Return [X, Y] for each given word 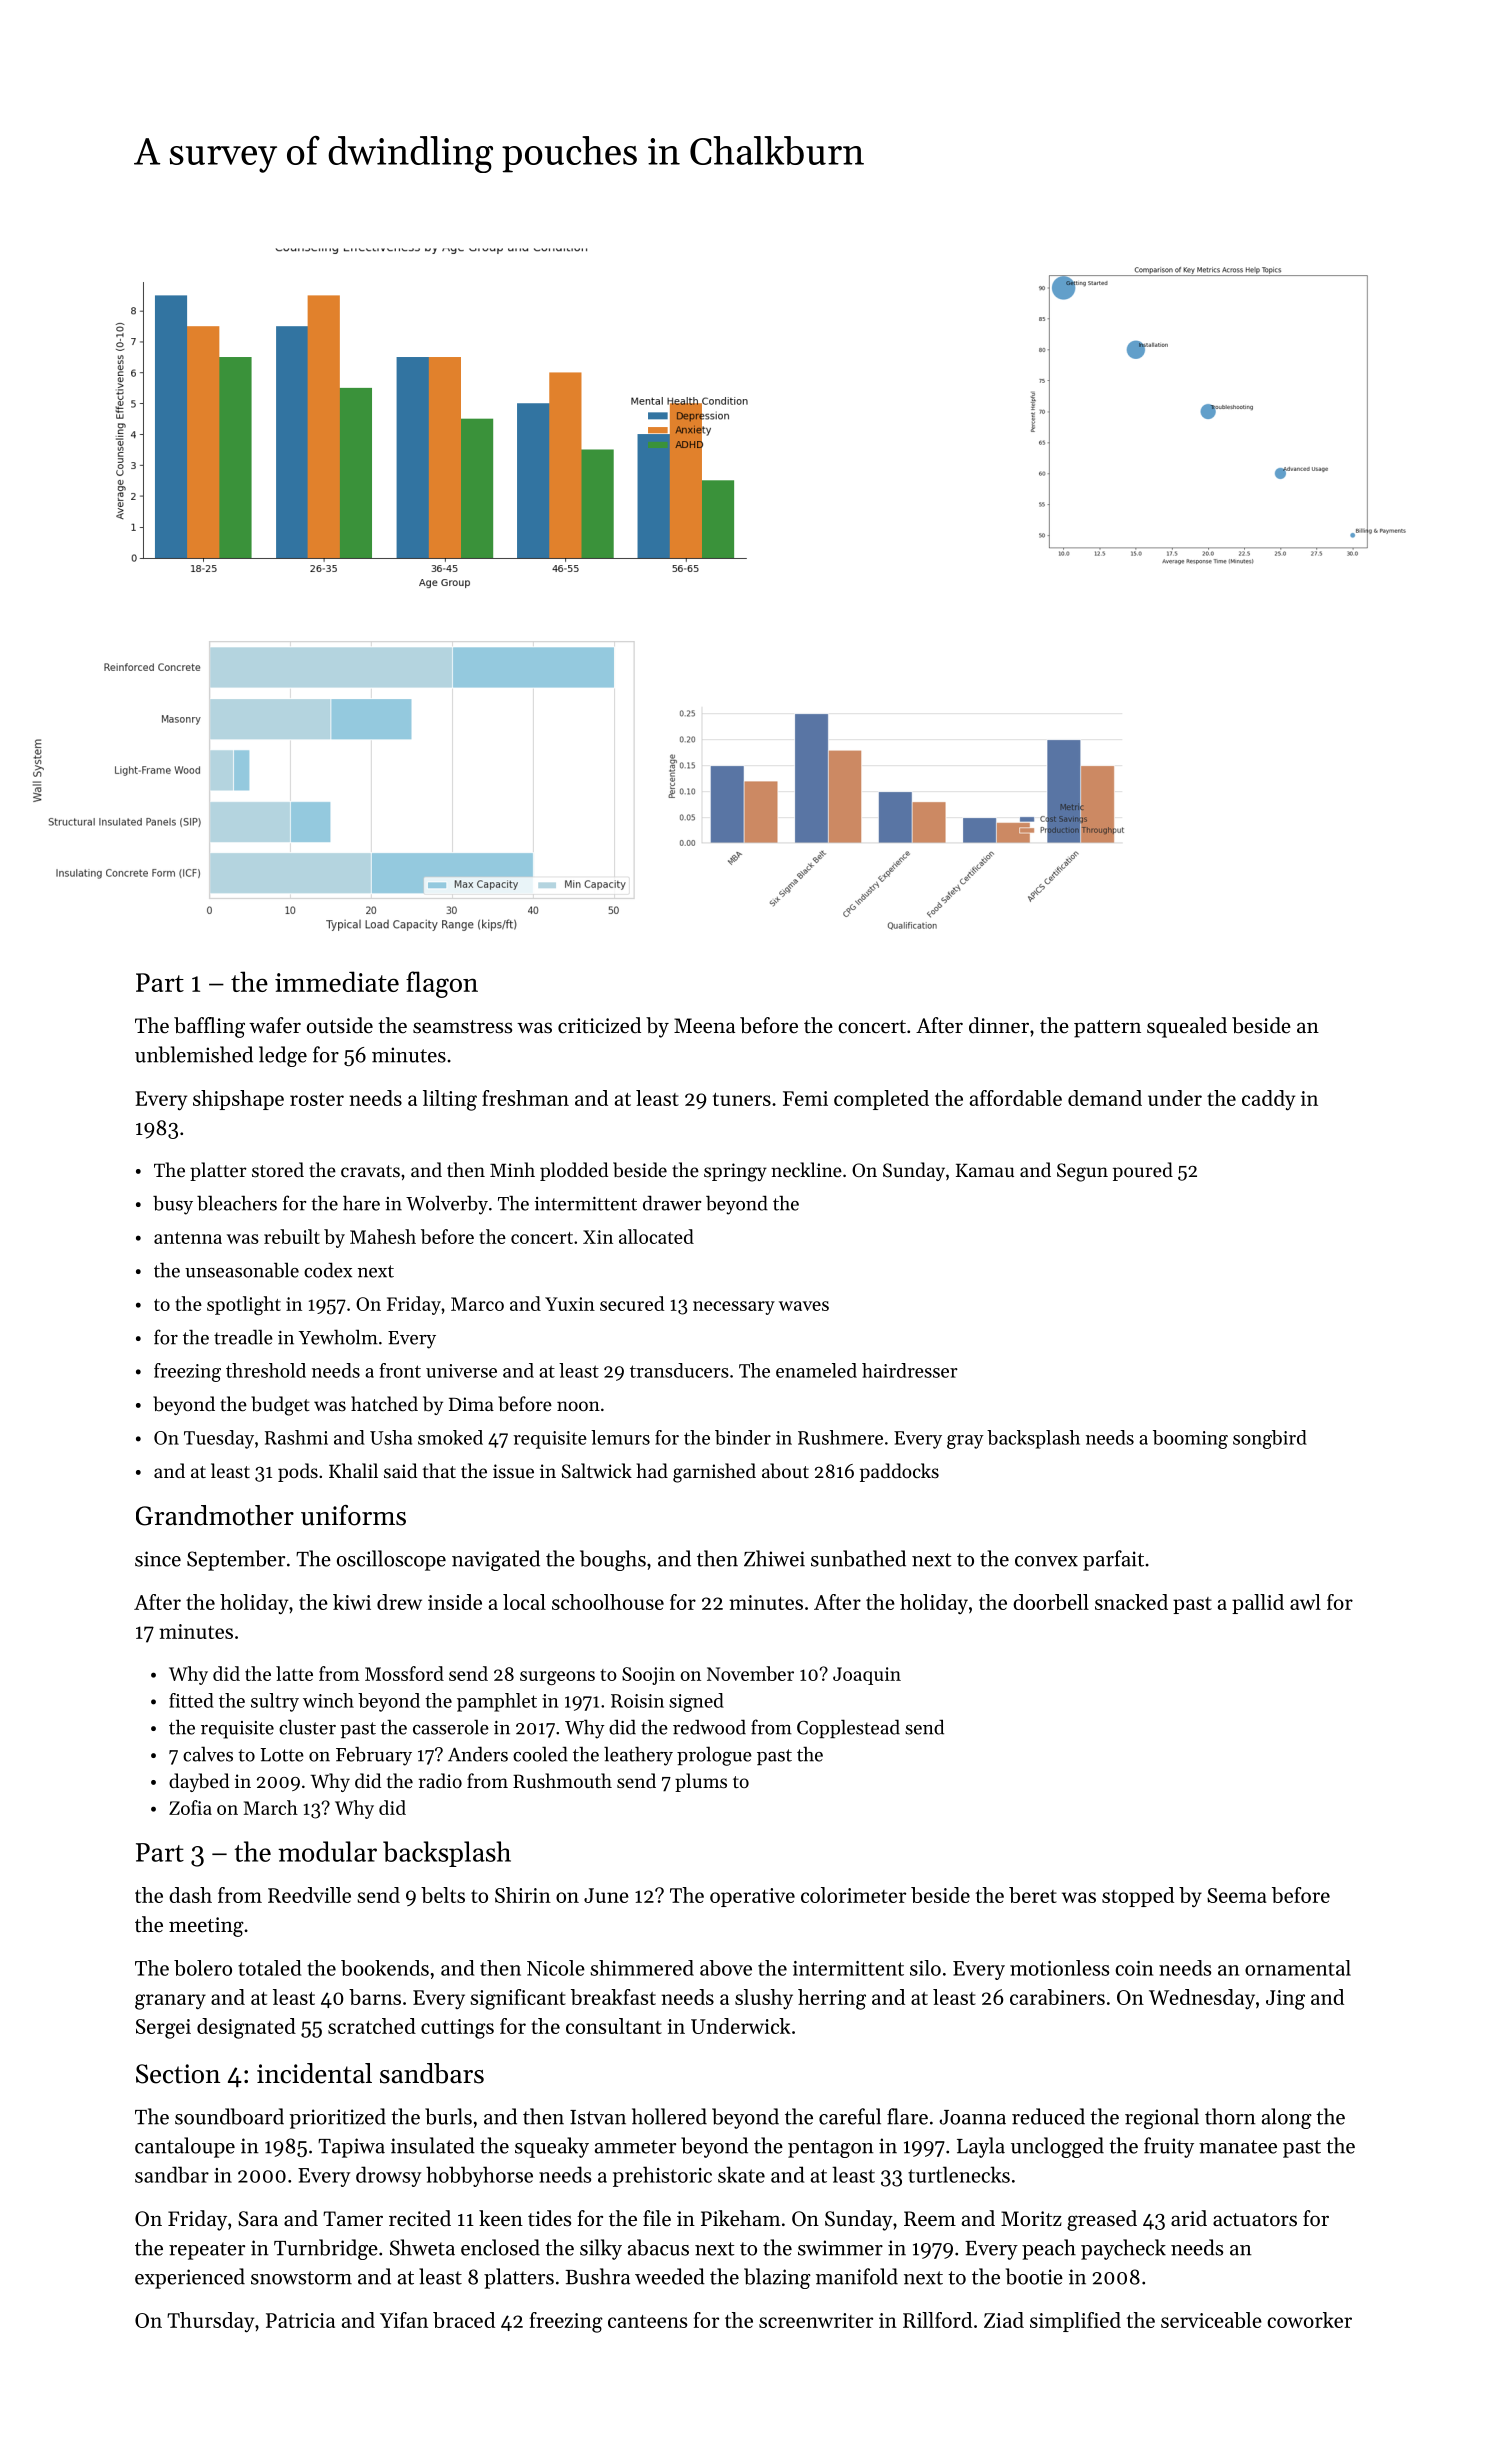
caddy [1268, 1100]
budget [280, 1406]
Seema [1237, 1895]
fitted [191, 1700]
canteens [647, 2321]
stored [278, 1169]
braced [464, 2320]
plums [701, 1782]
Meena [704, 1026]
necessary [734, 1308]
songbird [1270, 1439]
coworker [1309, 2320]
